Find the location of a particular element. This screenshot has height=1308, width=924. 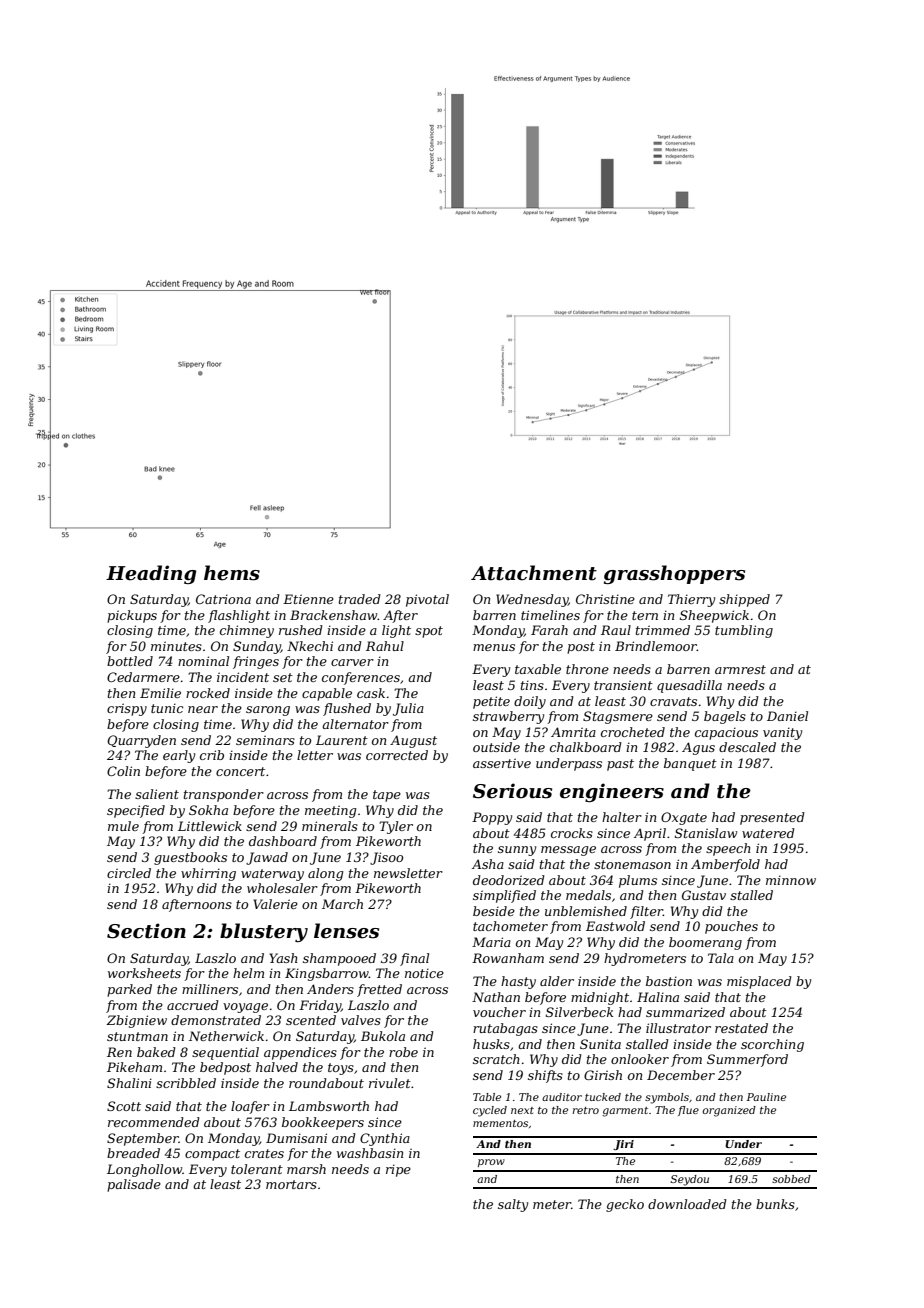

Catriona is located at coordinates (223, 599).
